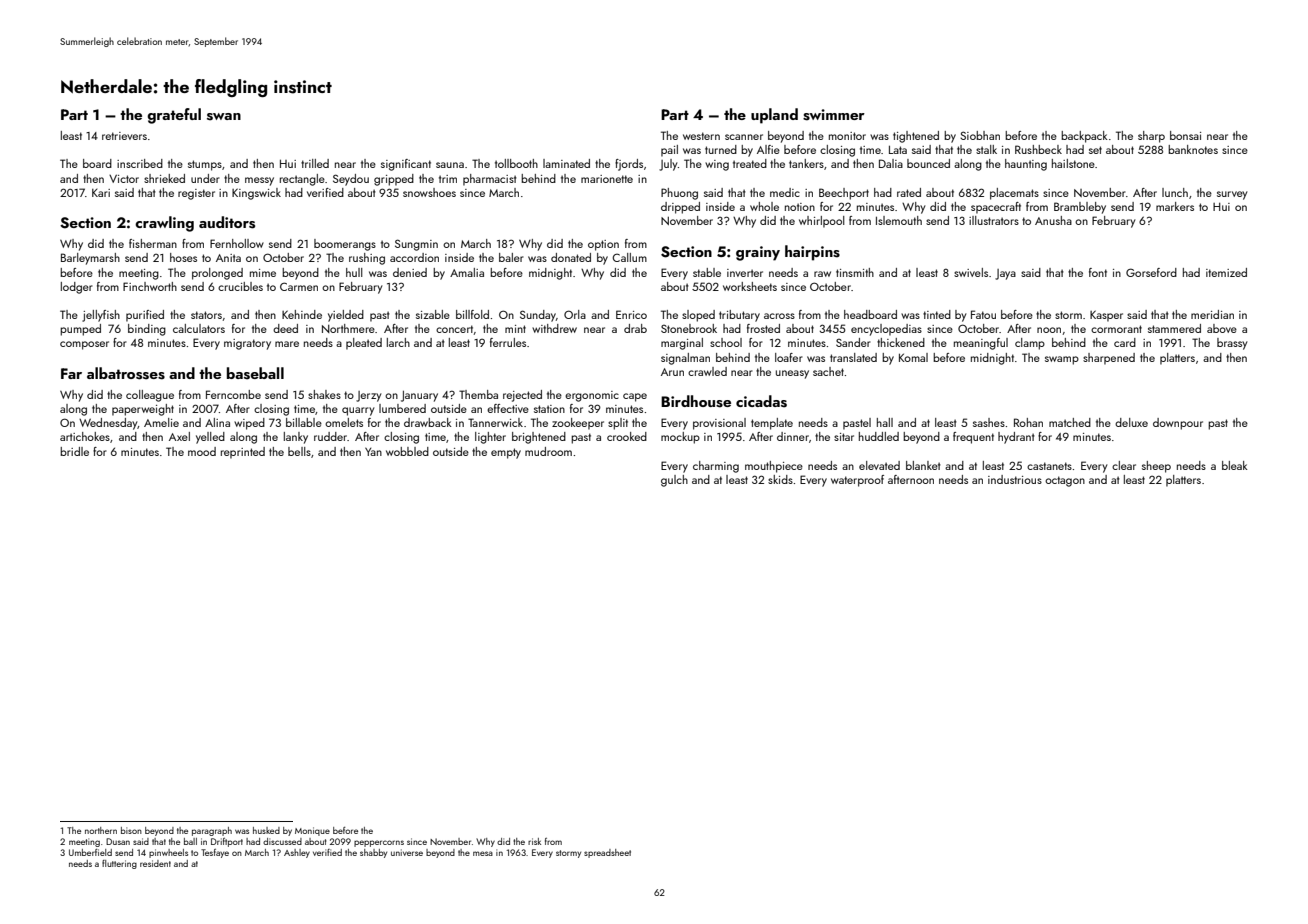 This page has width=1308, height=924. Describe the element at coordinates (373, 451) in the page. I see `Yan` at that location.
